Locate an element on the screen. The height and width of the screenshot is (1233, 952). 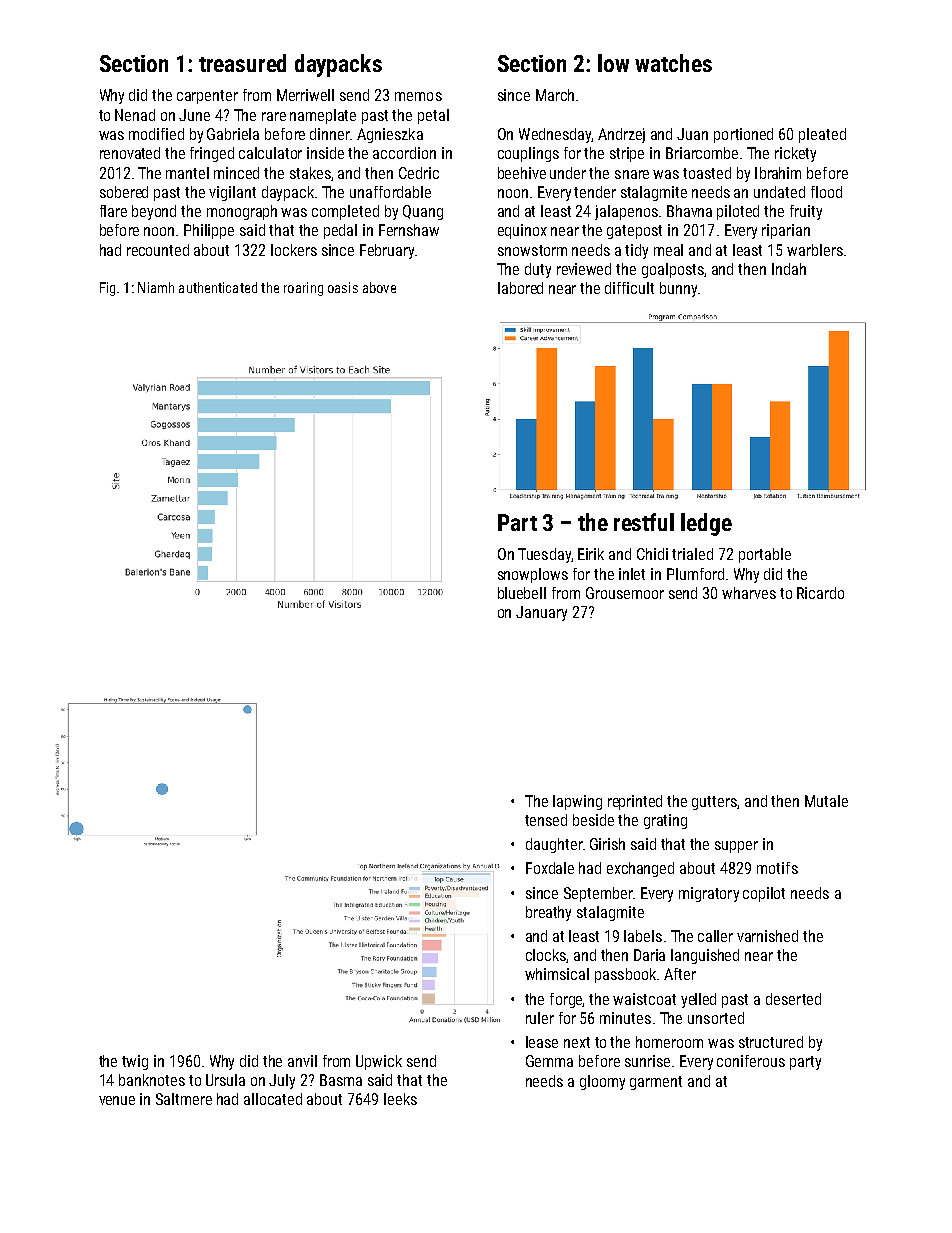
unaffordable is located at coordinates (390, 192).
